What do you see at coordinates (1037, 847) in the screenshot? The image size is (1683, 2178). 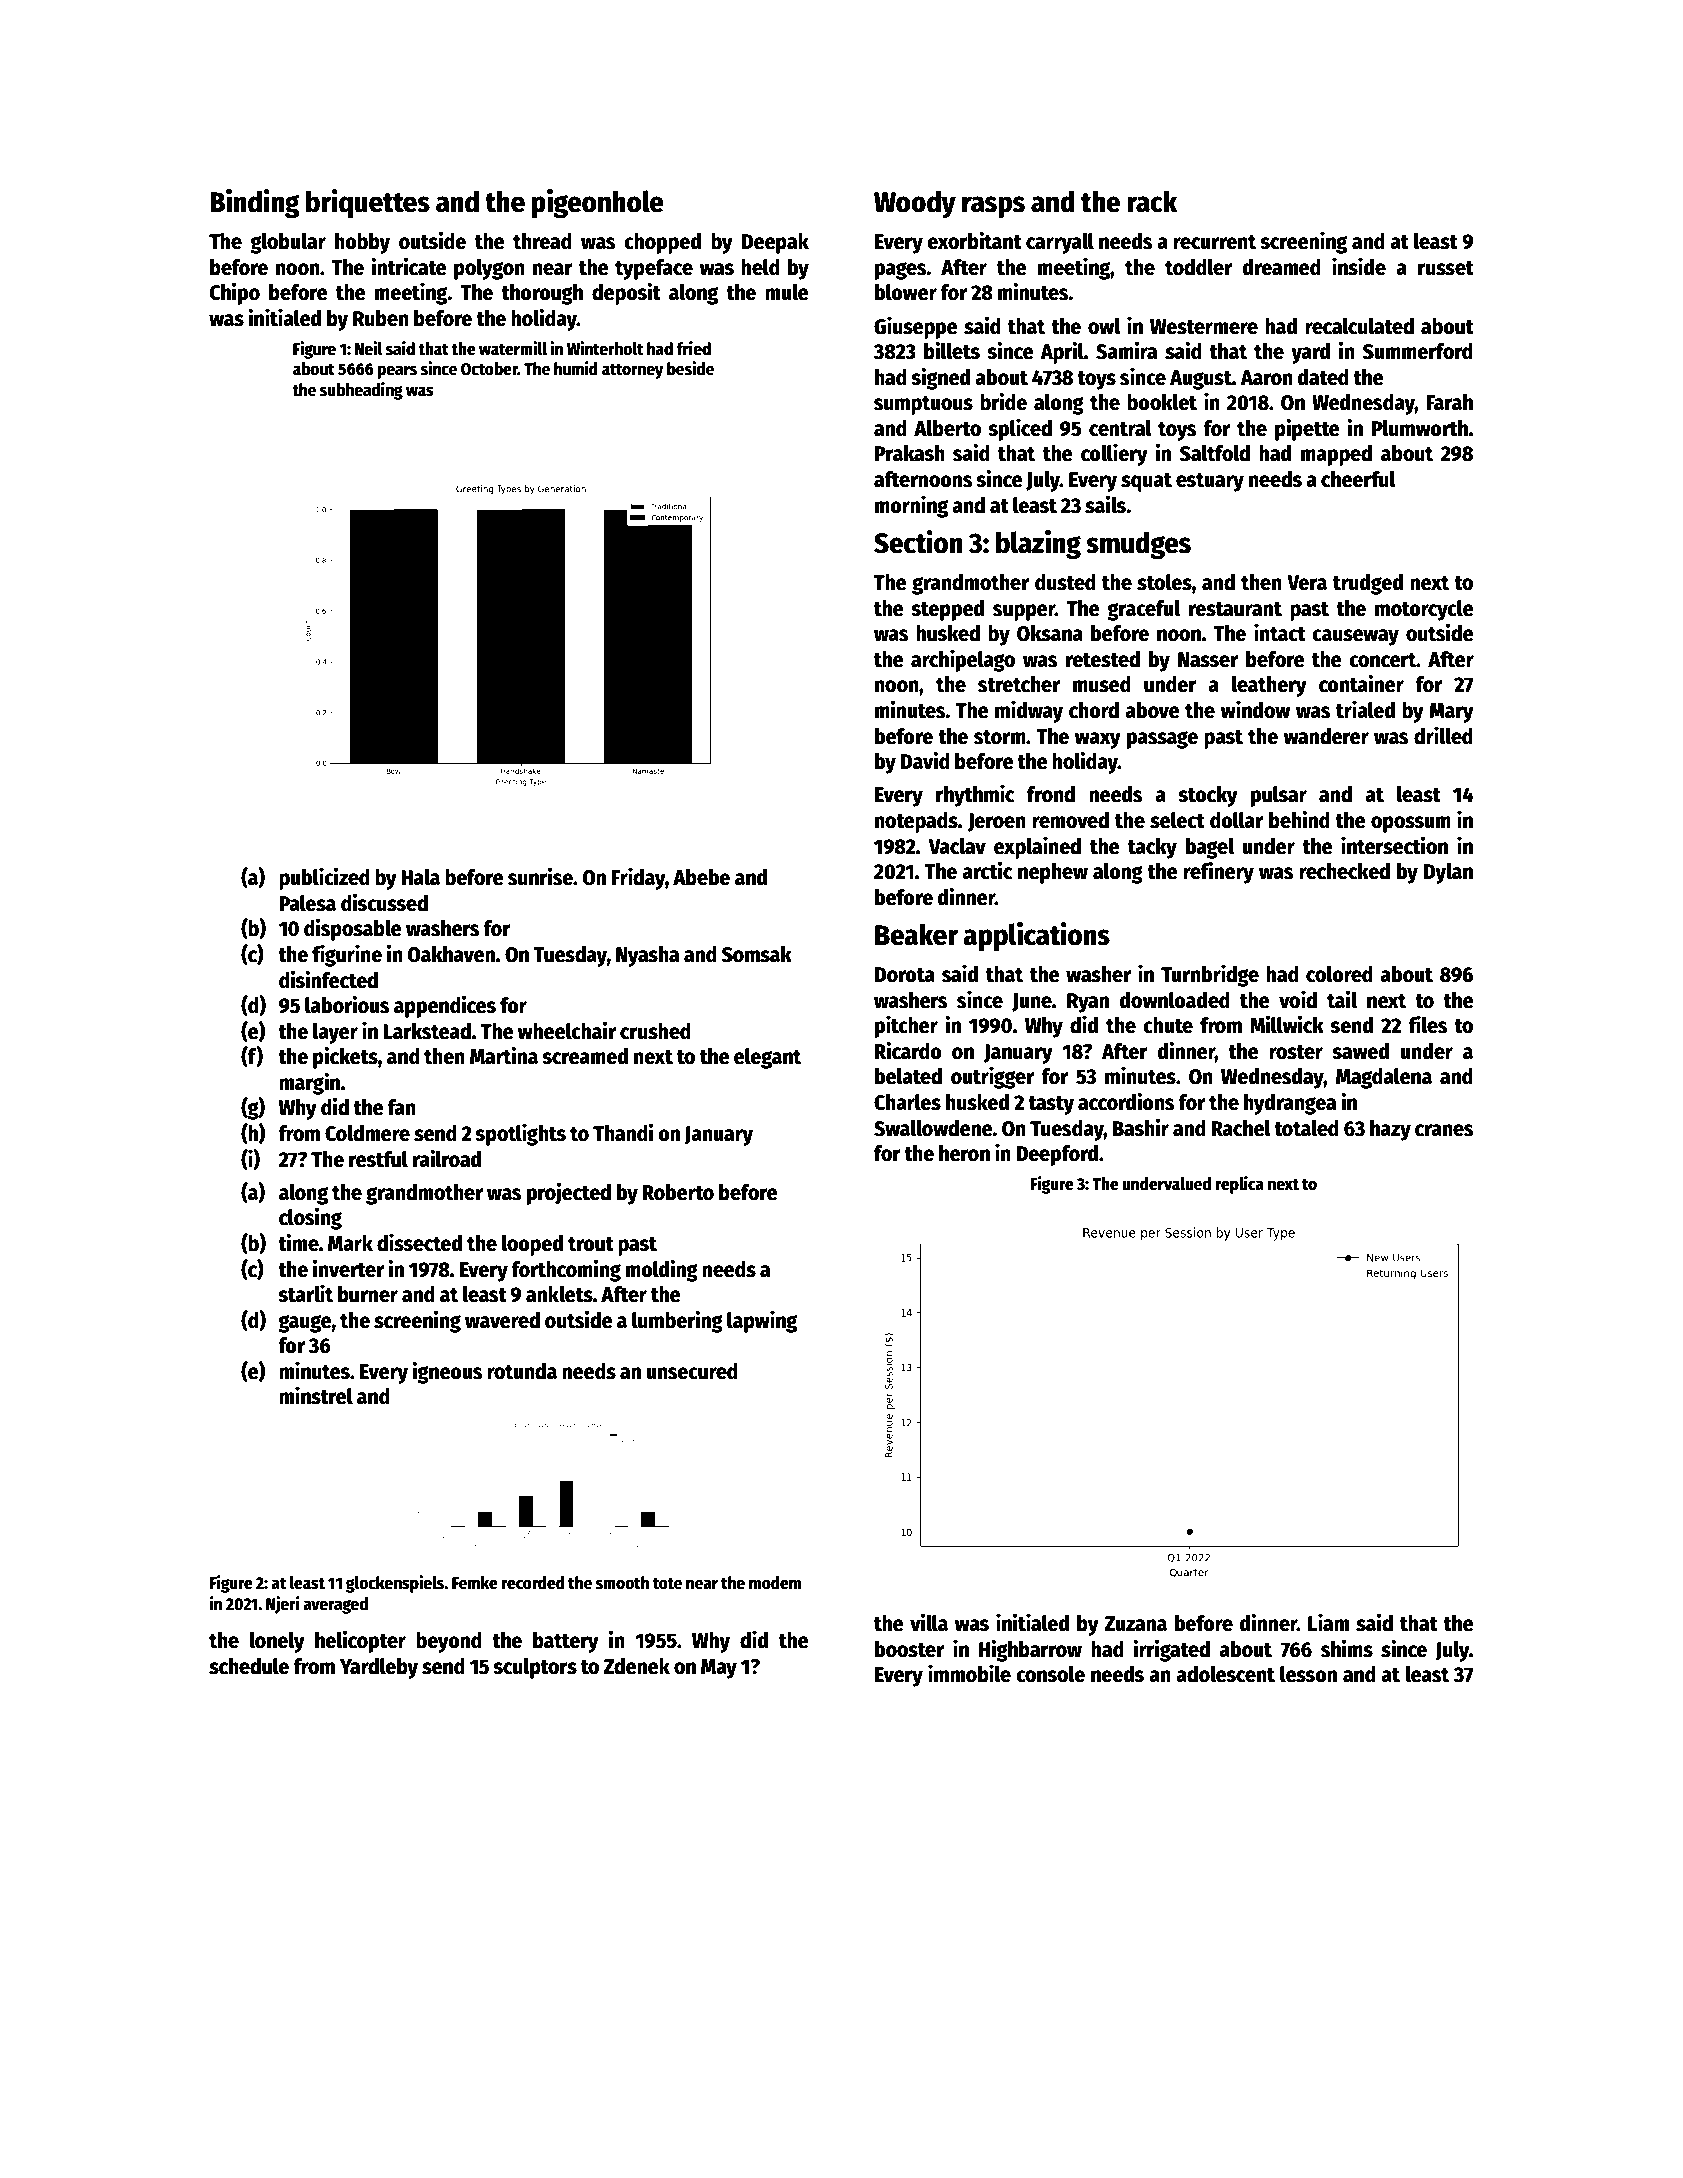 I see `explained` at bounding box center [1037, 847].
